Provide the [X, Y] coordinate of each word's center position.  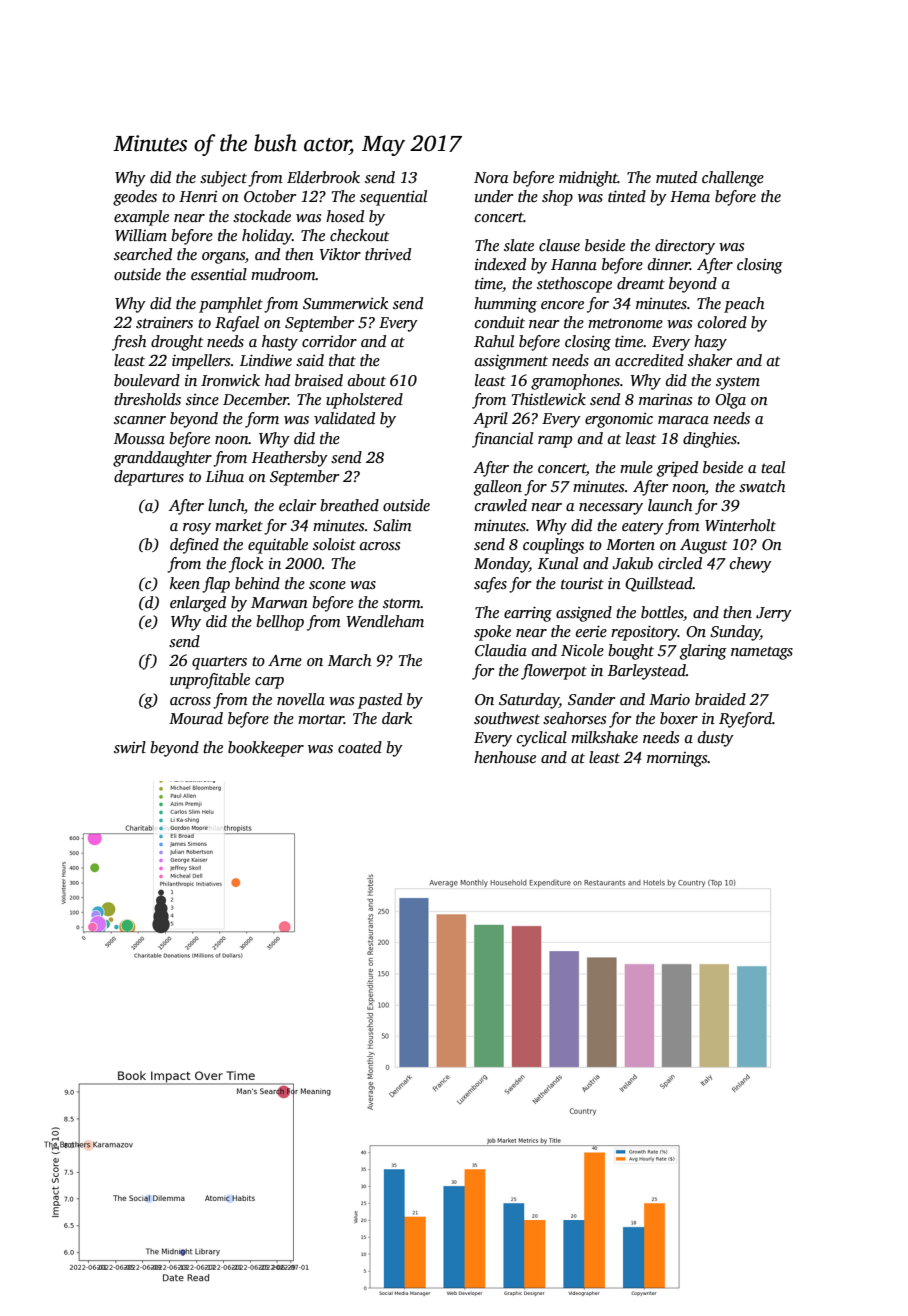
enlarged [198, 604]
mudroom [283, 274]
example [141, 218]
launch [670, 505]
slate [519, 245]
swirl [130, 747]
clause [559, 245]
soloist [334, 544]
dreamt [641, 283]
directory [685, 247]
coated [360, 747]
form [262, 420]
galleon [498, 488]
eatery [643, 528]
